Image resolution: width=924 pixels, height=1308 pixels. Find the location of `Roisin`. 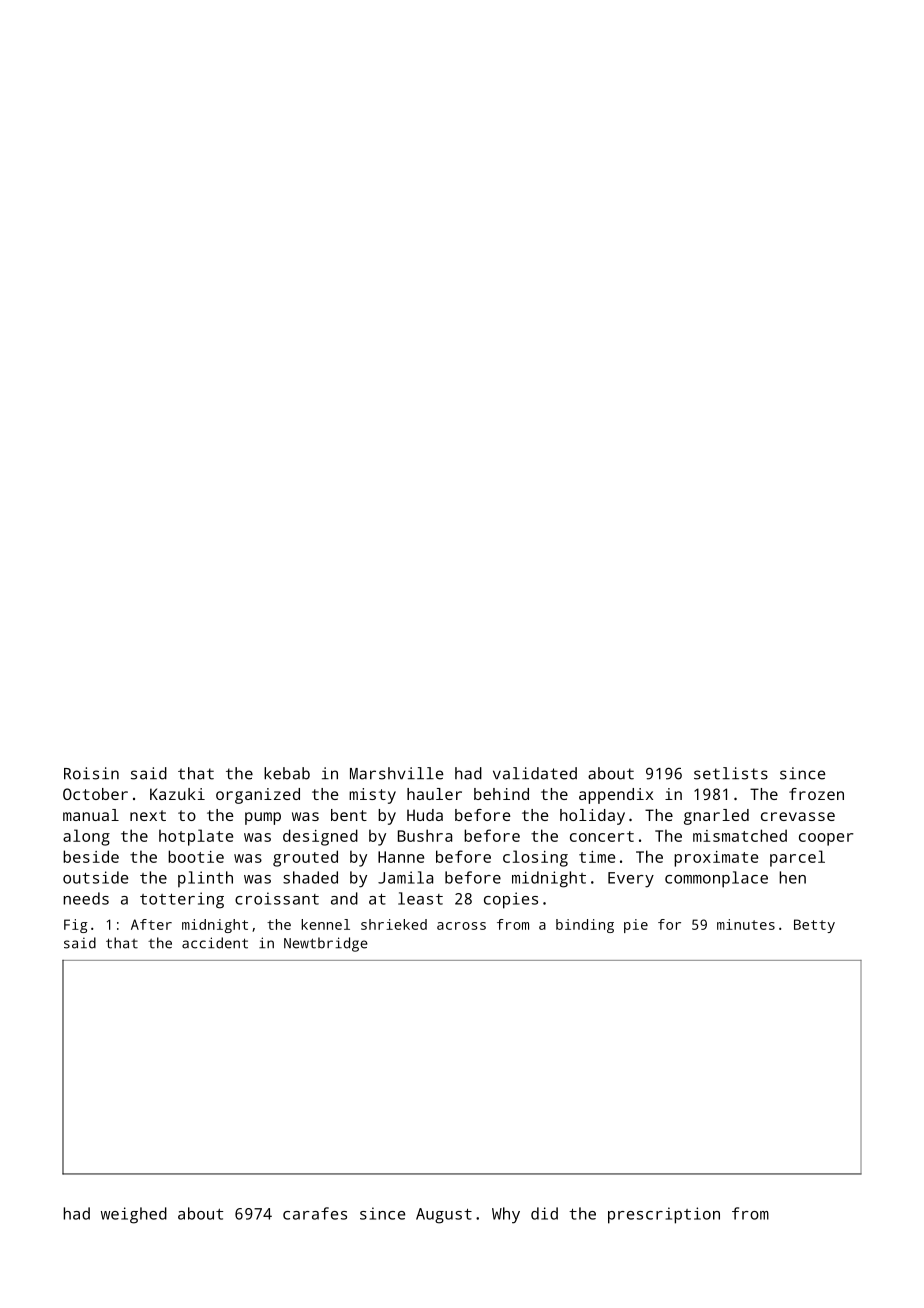

Roisin is located at coordinates (91, 773).
